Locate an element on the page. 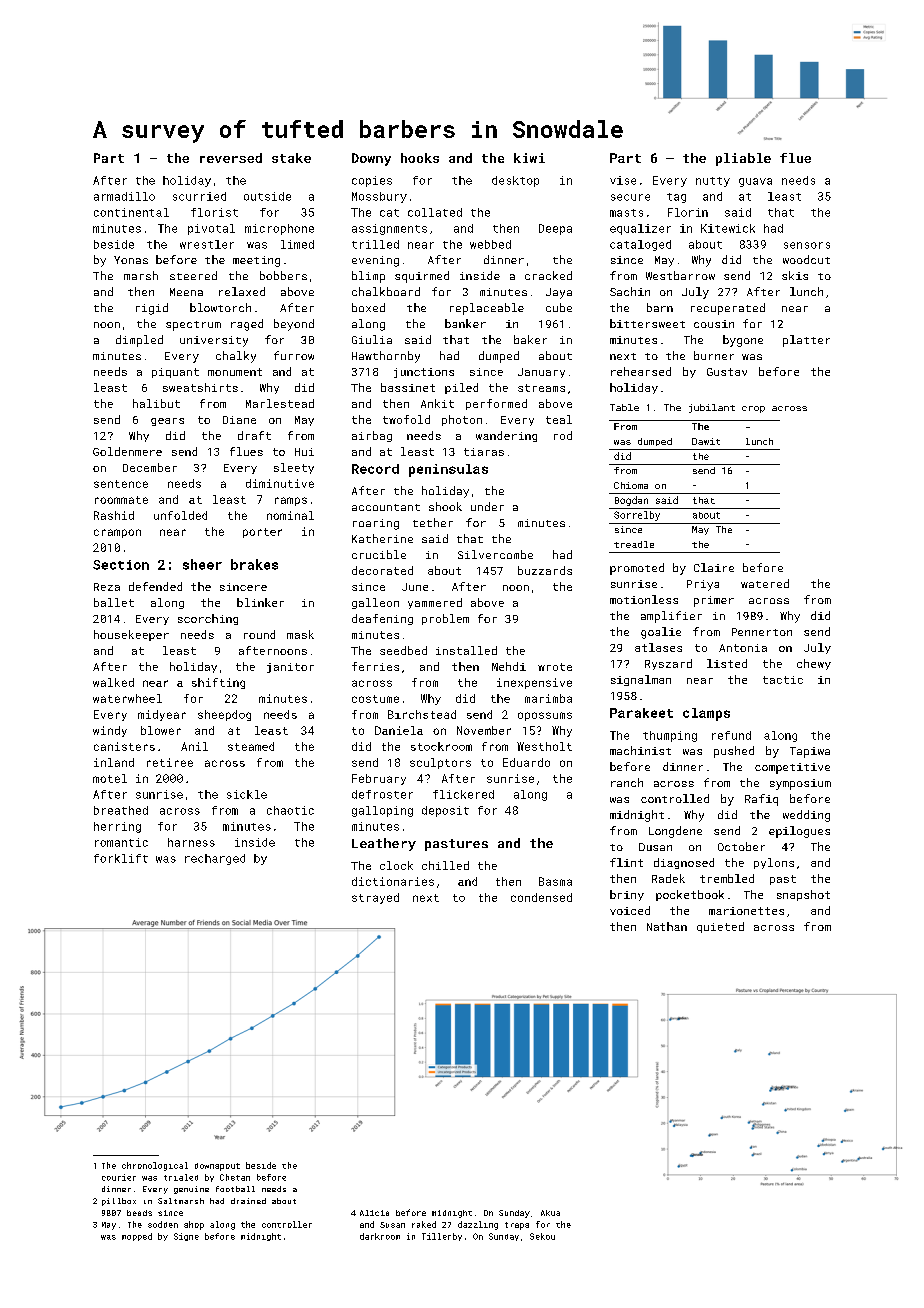 This document has height=1308, width=924. Signe is located at coordinates (186, 1237).
